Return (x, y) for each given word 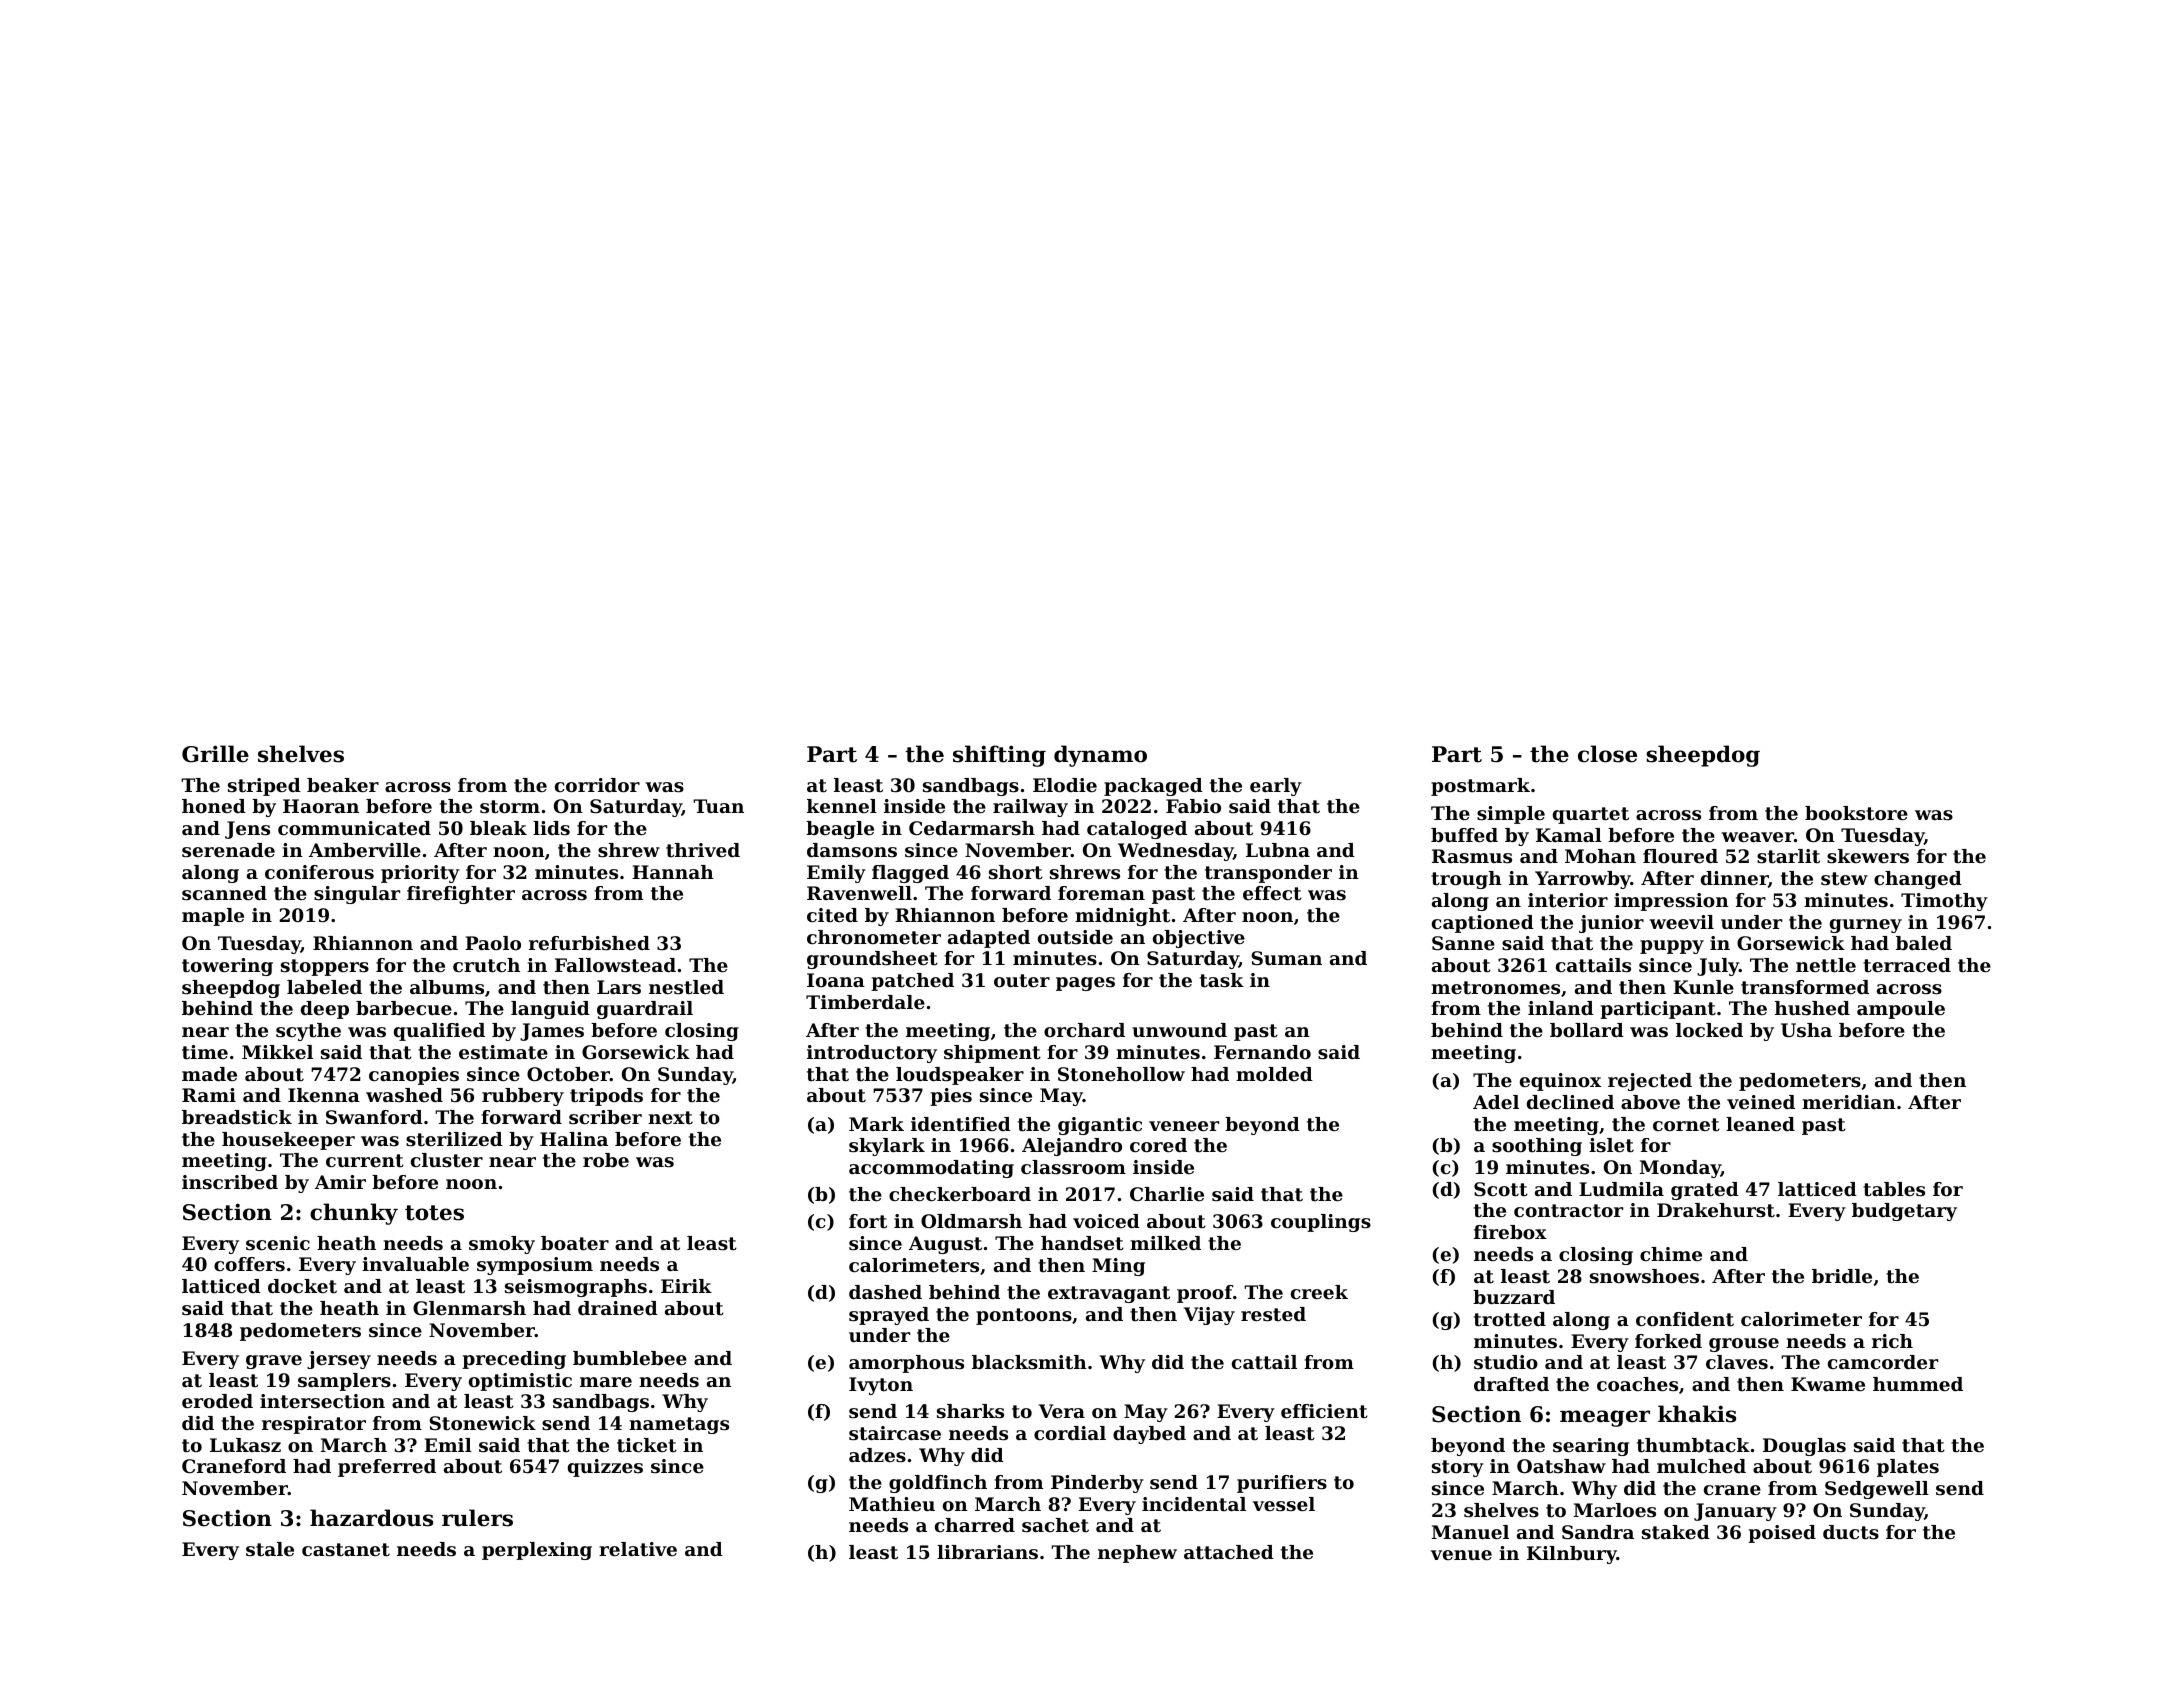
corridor (597, 785)
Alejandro (1072, 1147)
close (1607, 754)
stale (270, 1549)
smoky (502, 1245)
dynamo (1100, 756)
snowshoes (1644, 1276)
